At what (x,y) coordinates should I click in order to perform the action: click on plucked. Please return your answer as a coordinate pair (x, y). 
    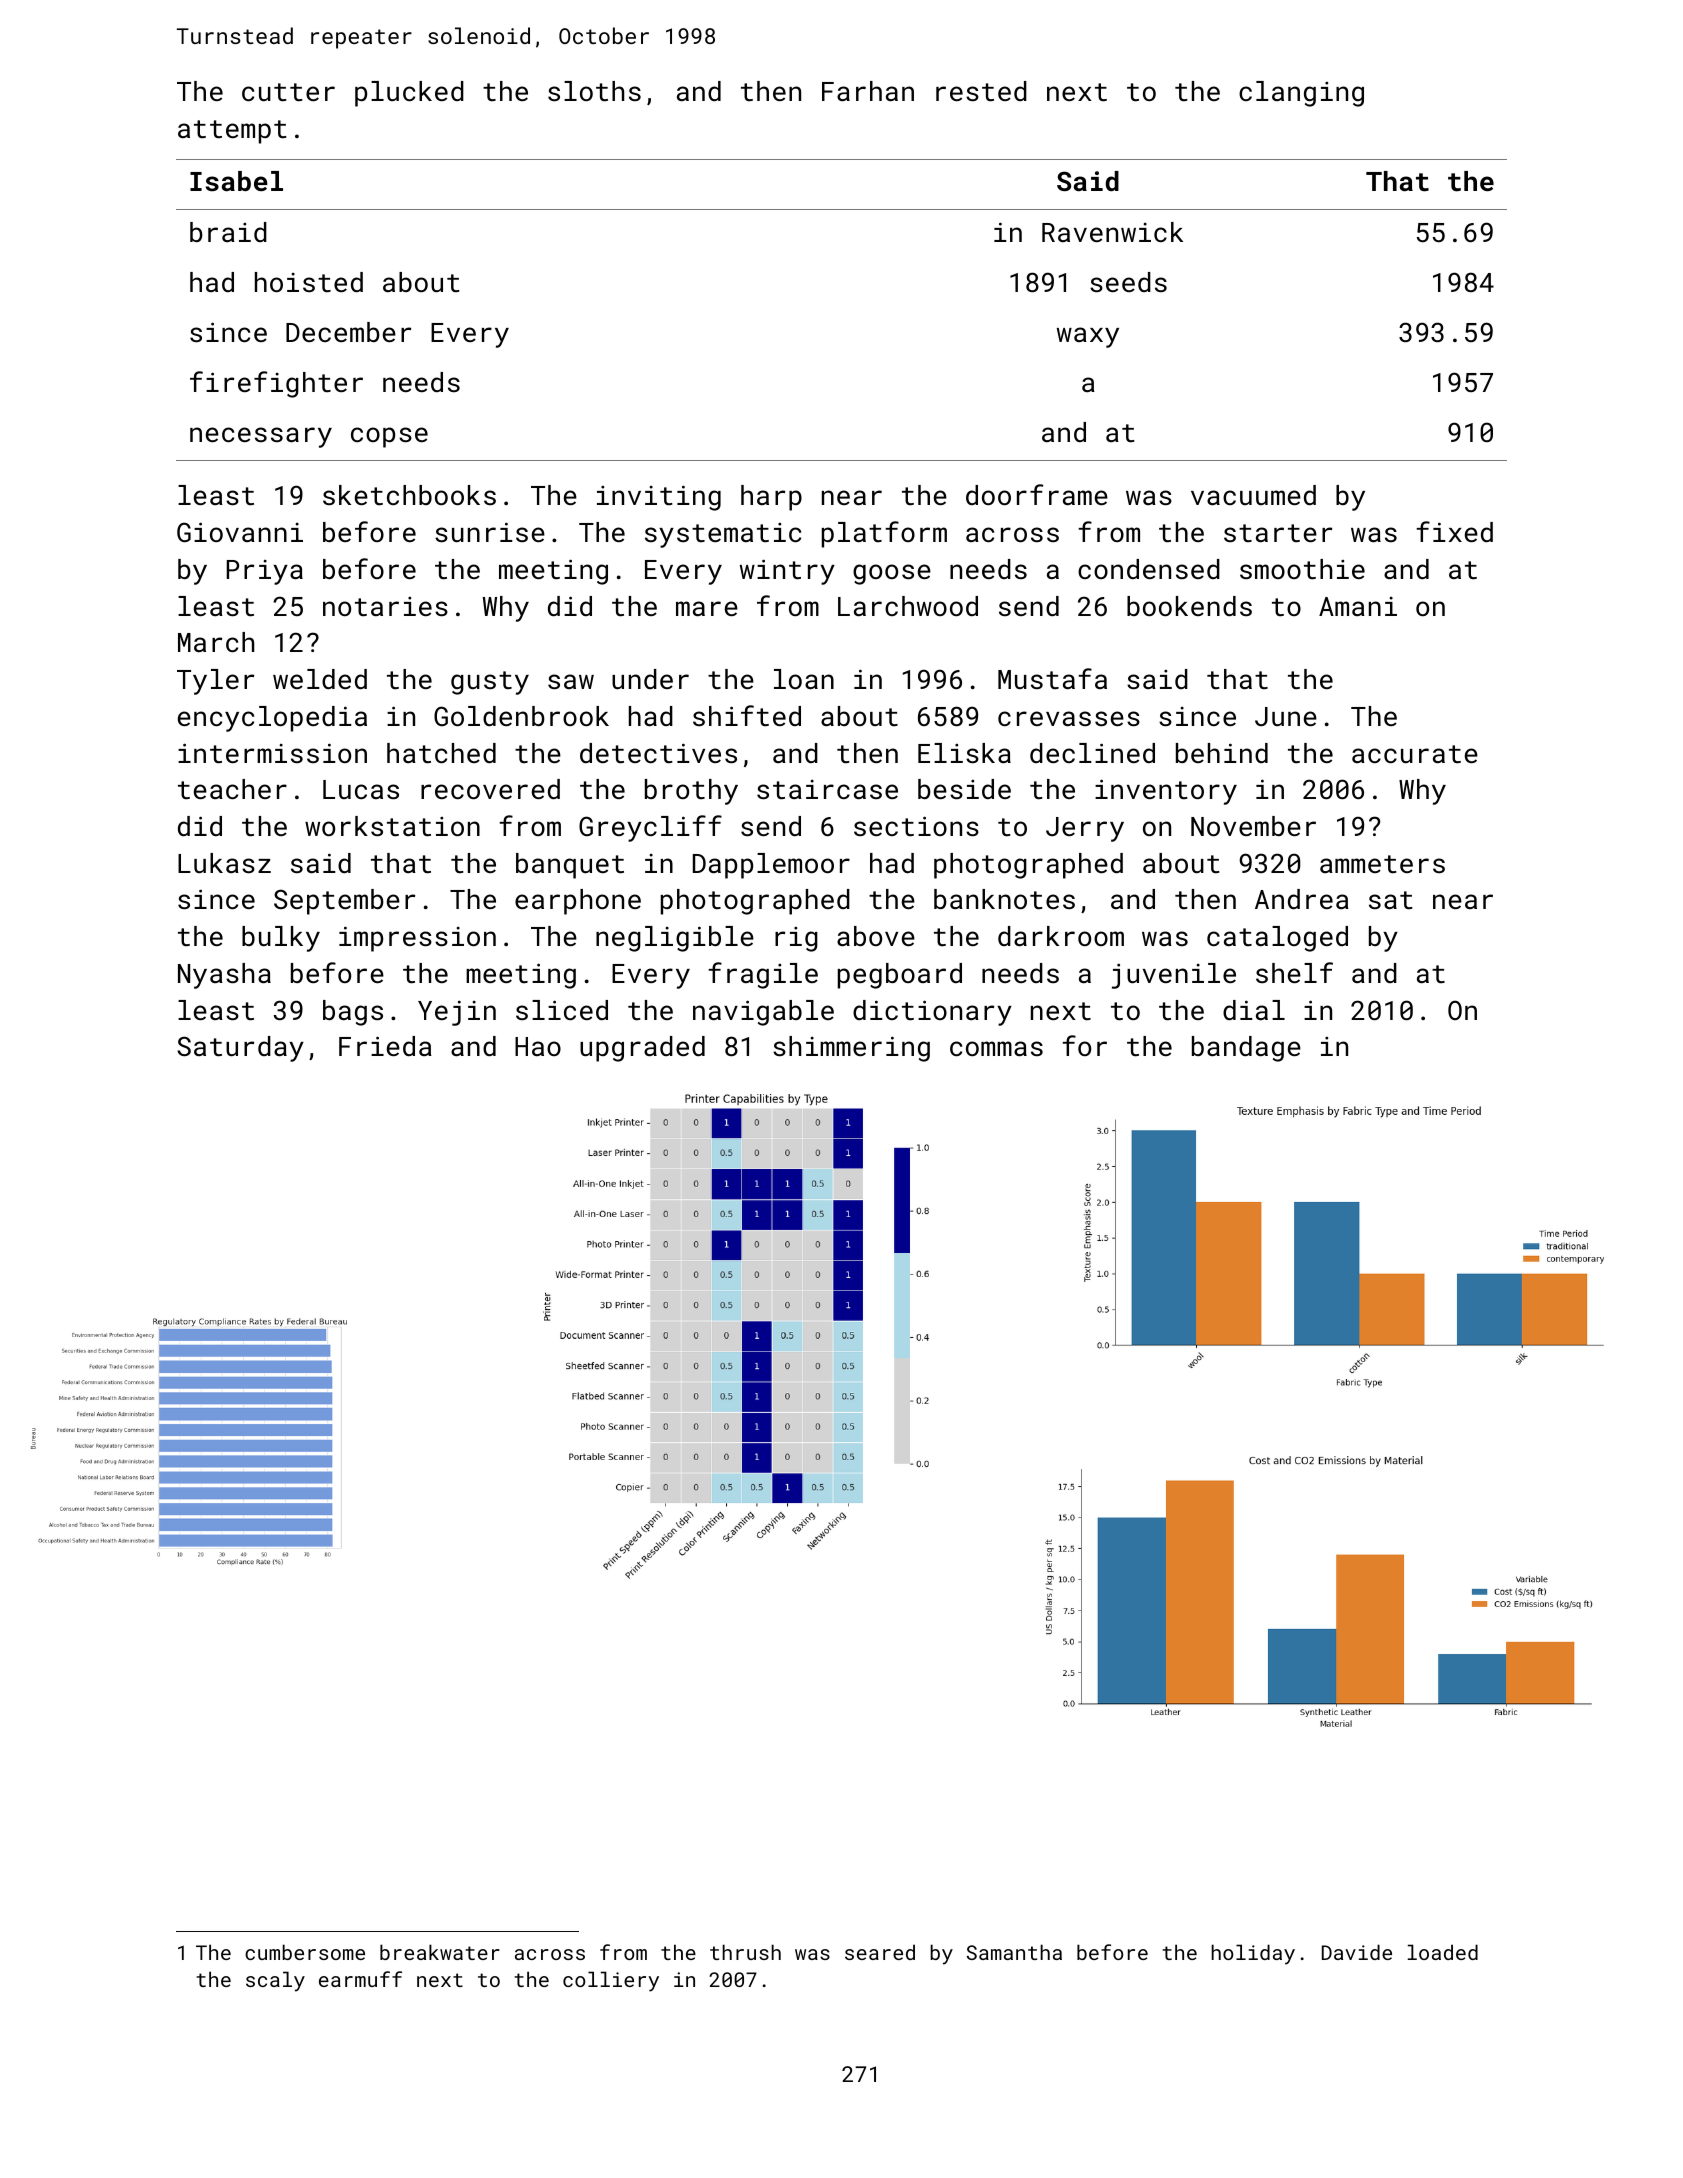
    Looking at the image, I should click on (409, 94).
